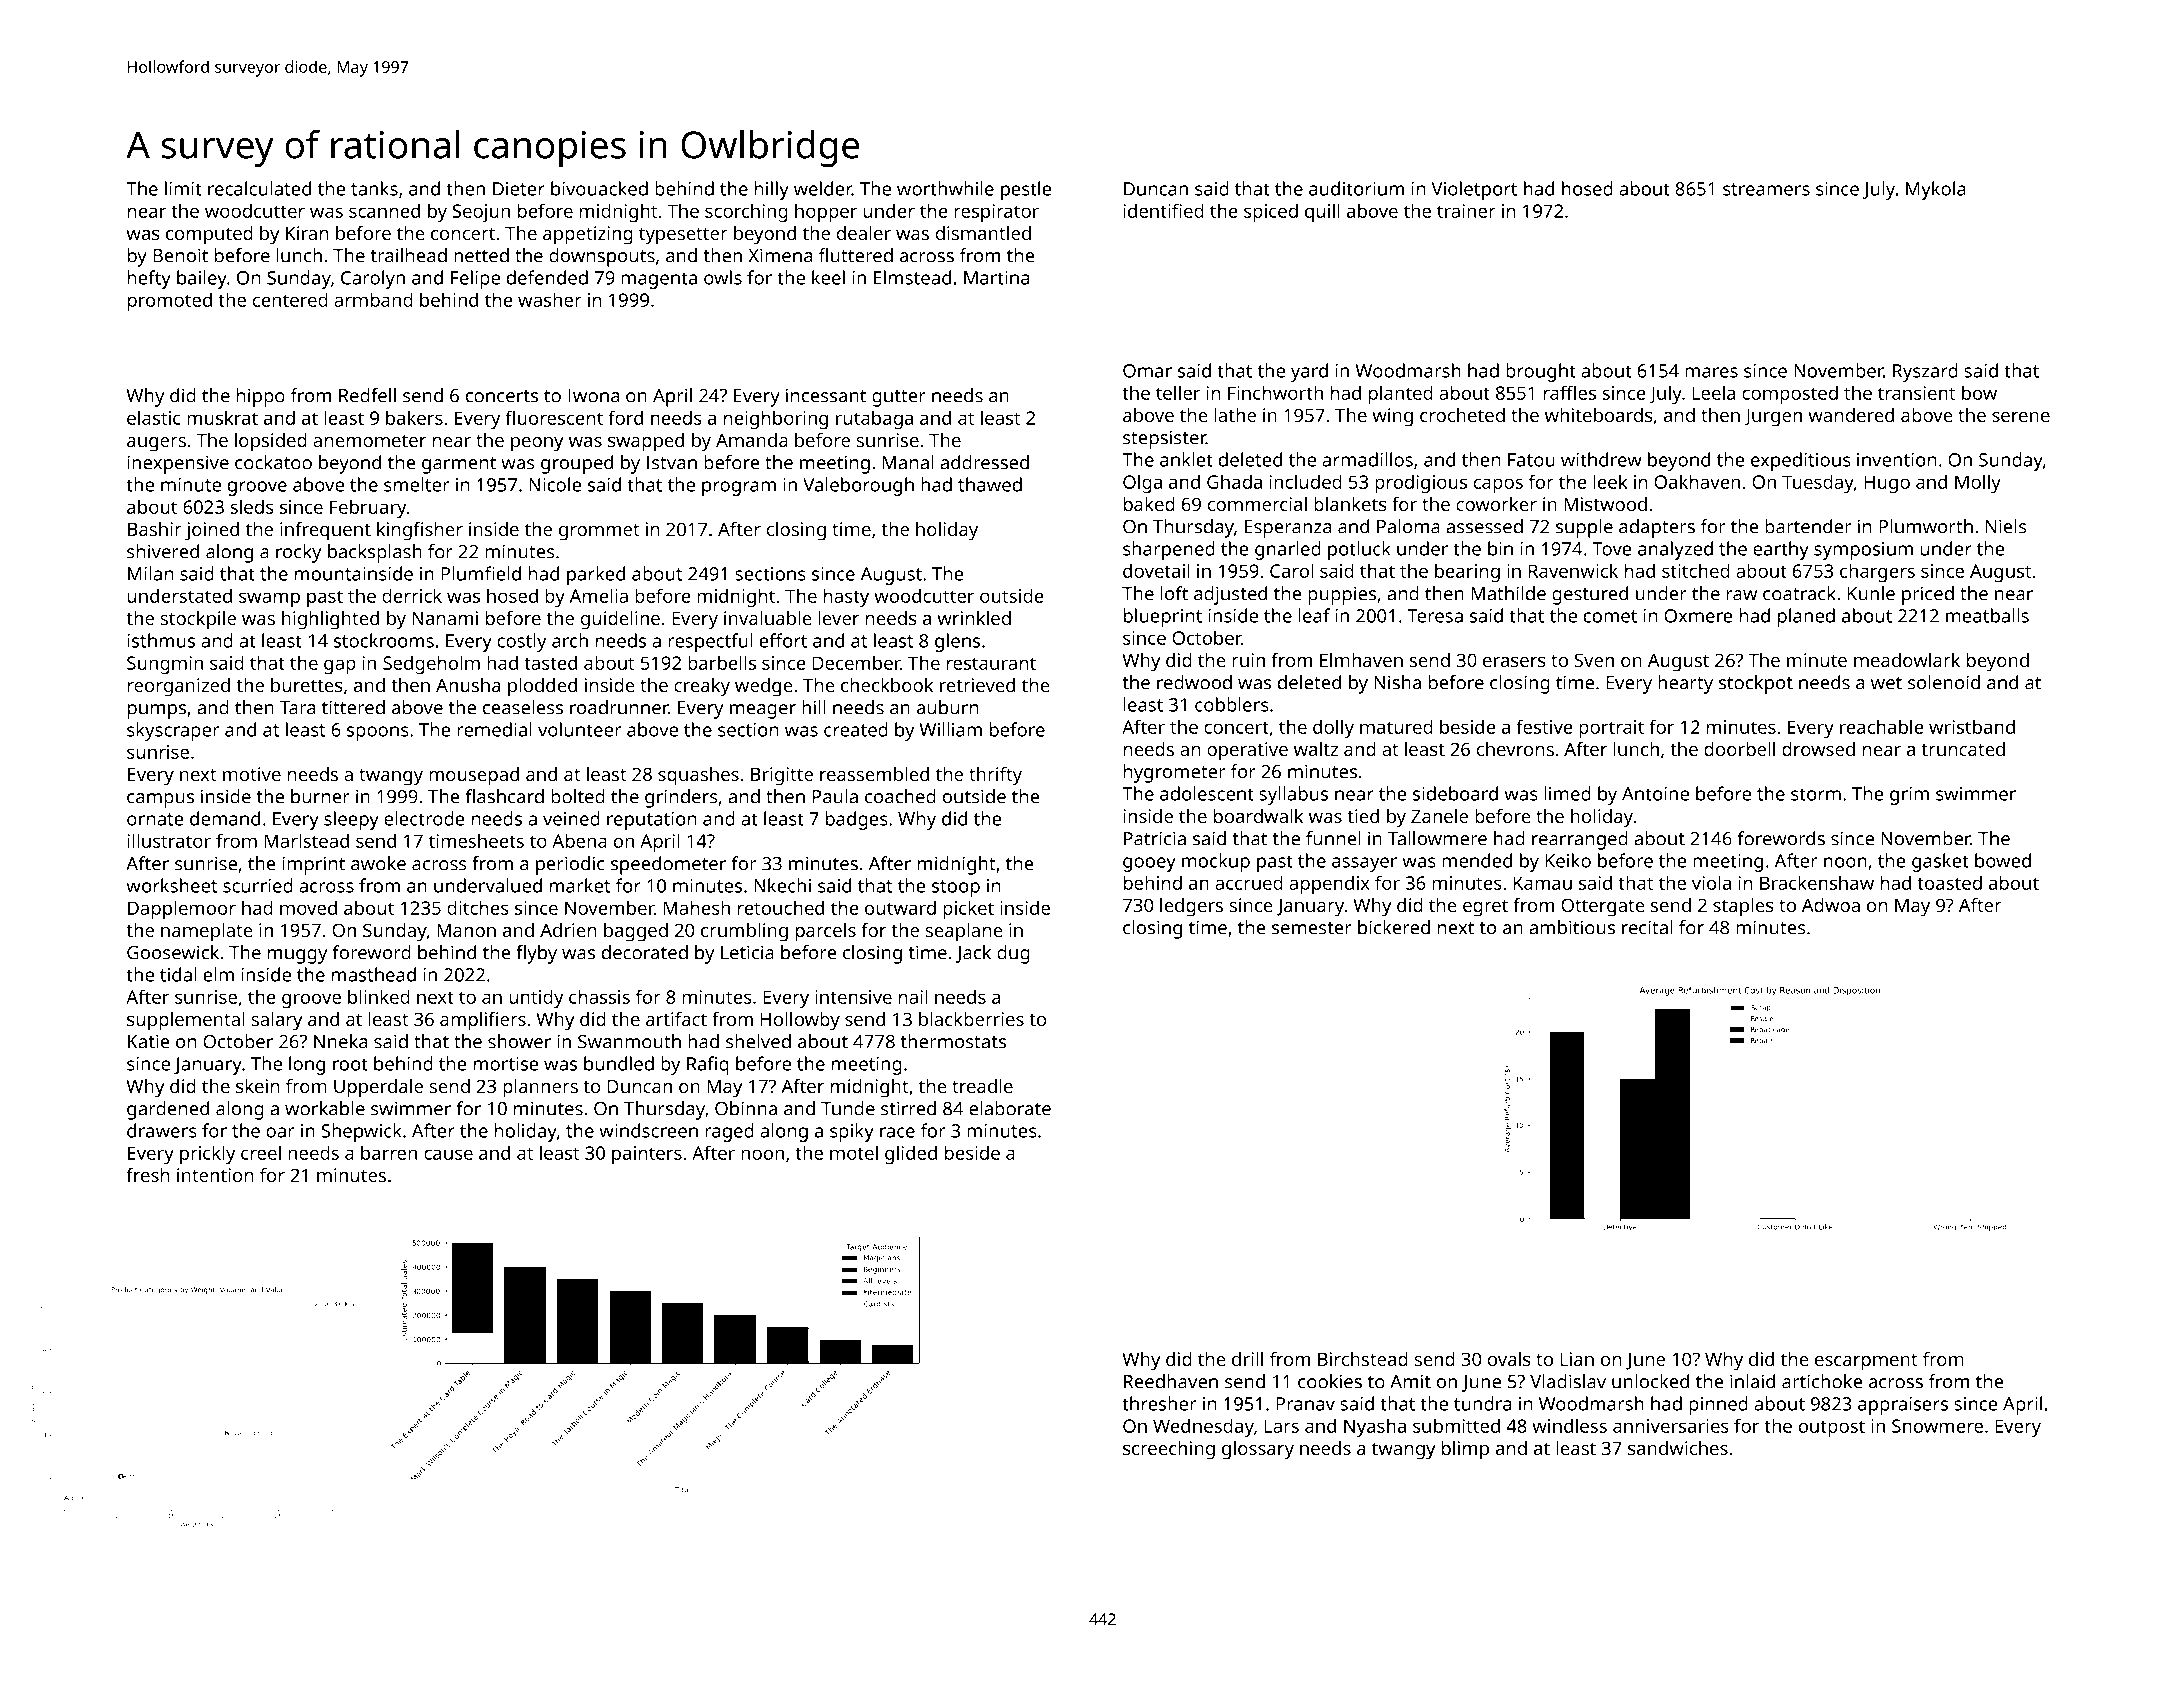  Describe the element at coordinates (826, 212) in the image. I see `hopper` at that location.
